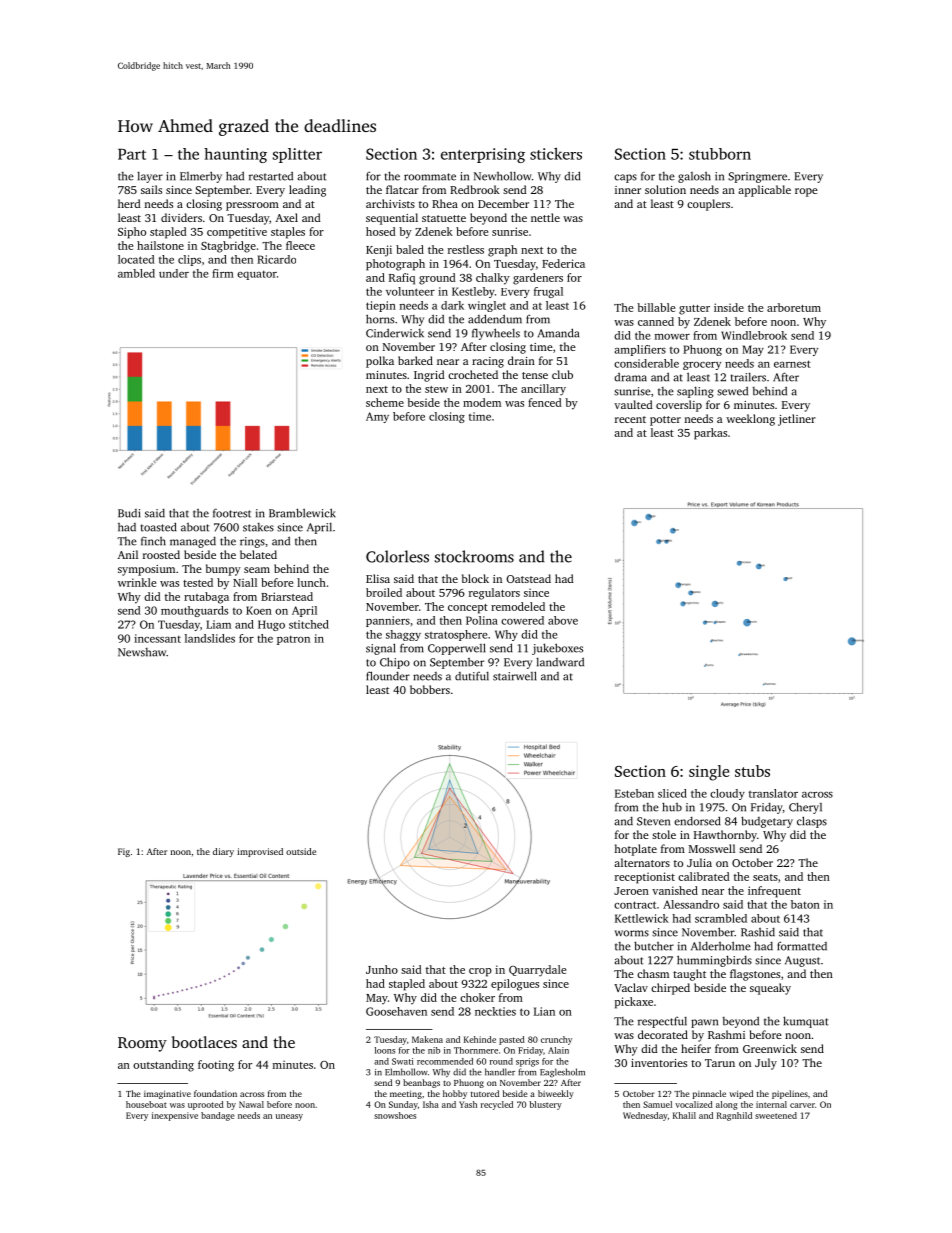  I want to click on club, so click(562, 374).
